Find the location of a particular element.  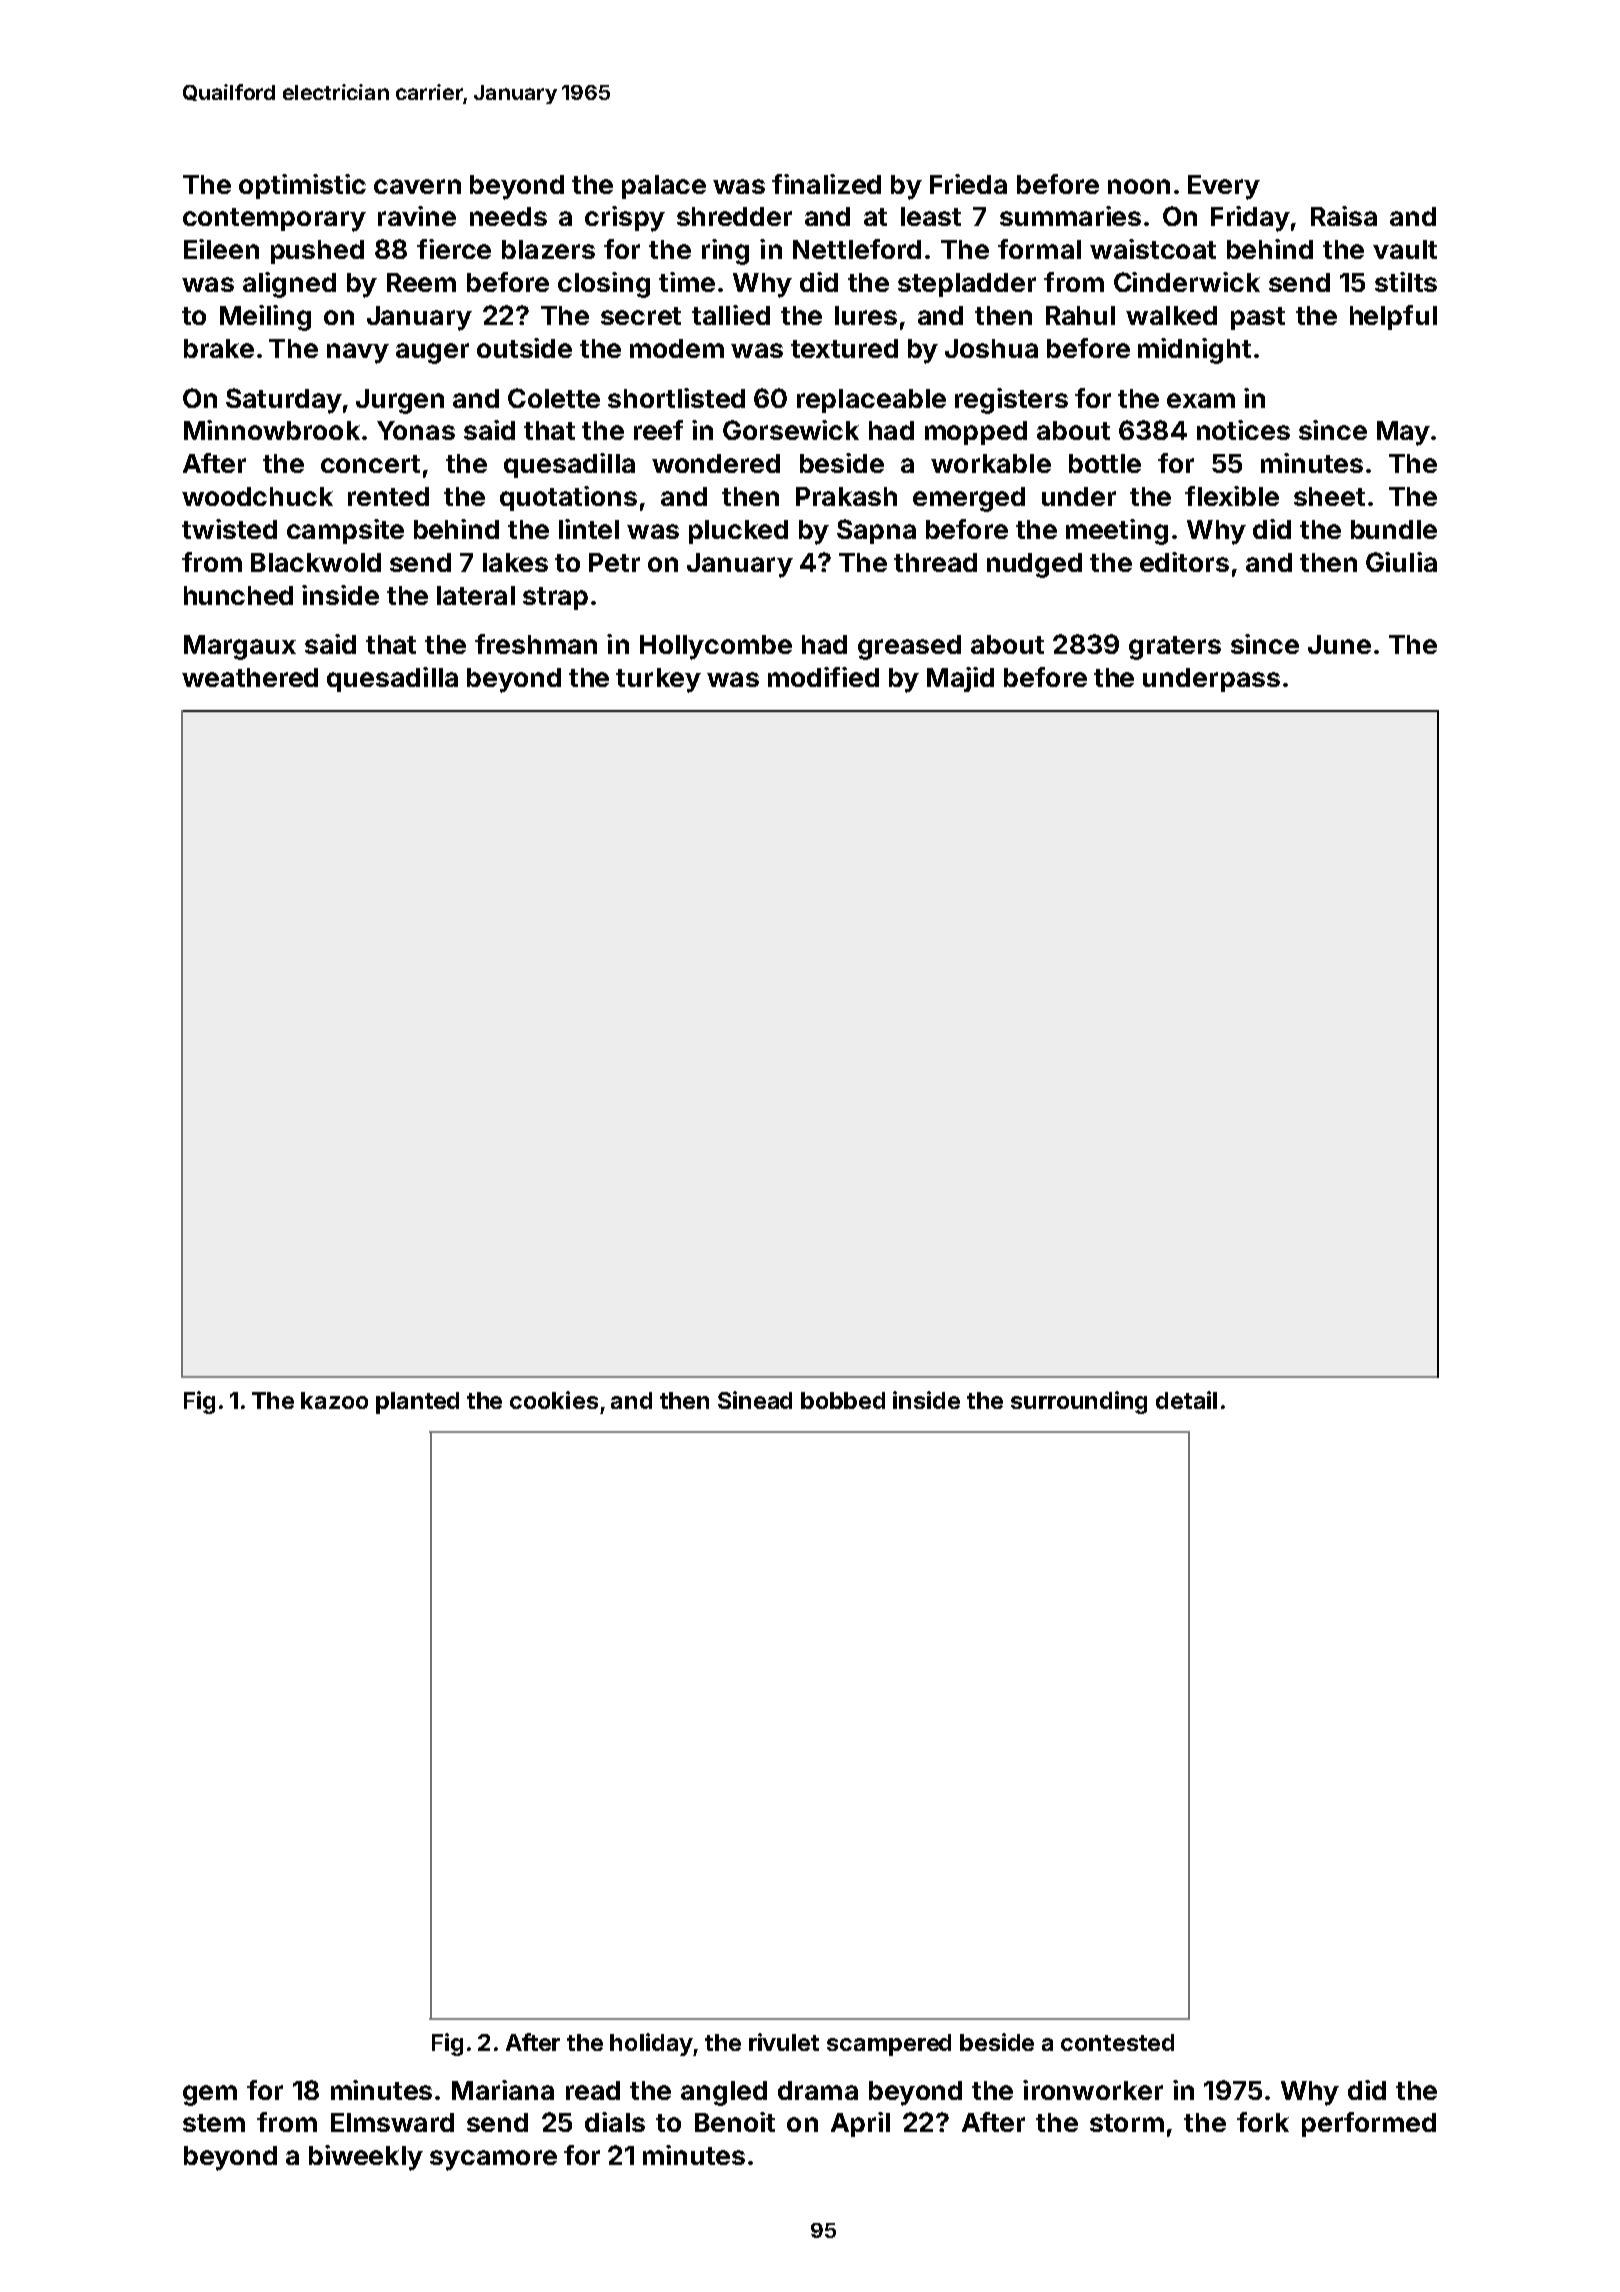

storm is located at coordinates (1127, 2123).
